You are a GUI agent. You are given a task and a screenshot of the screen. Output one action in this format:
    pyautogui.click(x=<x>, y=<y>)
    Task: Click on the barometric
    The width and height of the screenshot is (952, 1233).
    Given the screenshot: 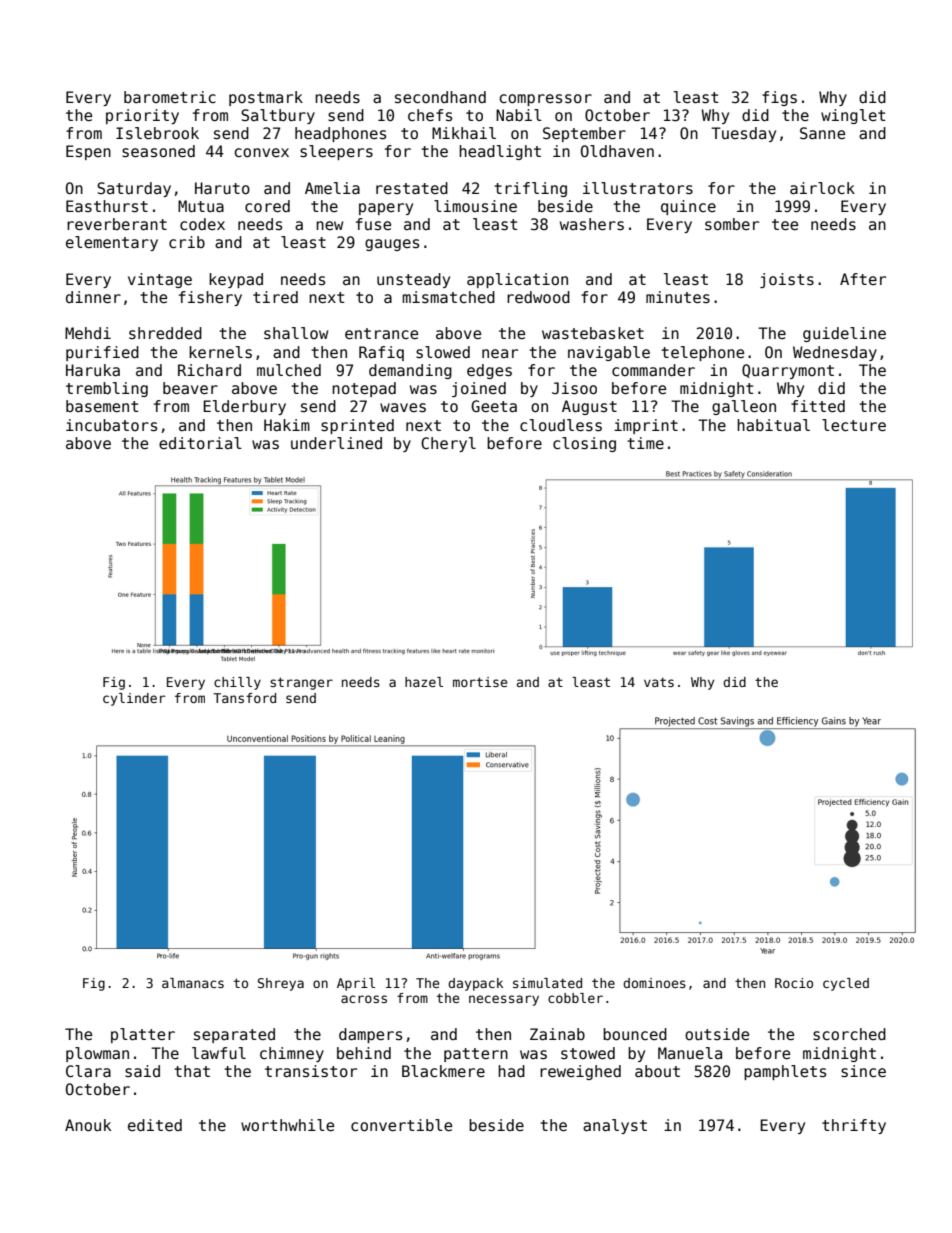 What is the action you would take?
    pyautogui.click(x=170, y=97)
